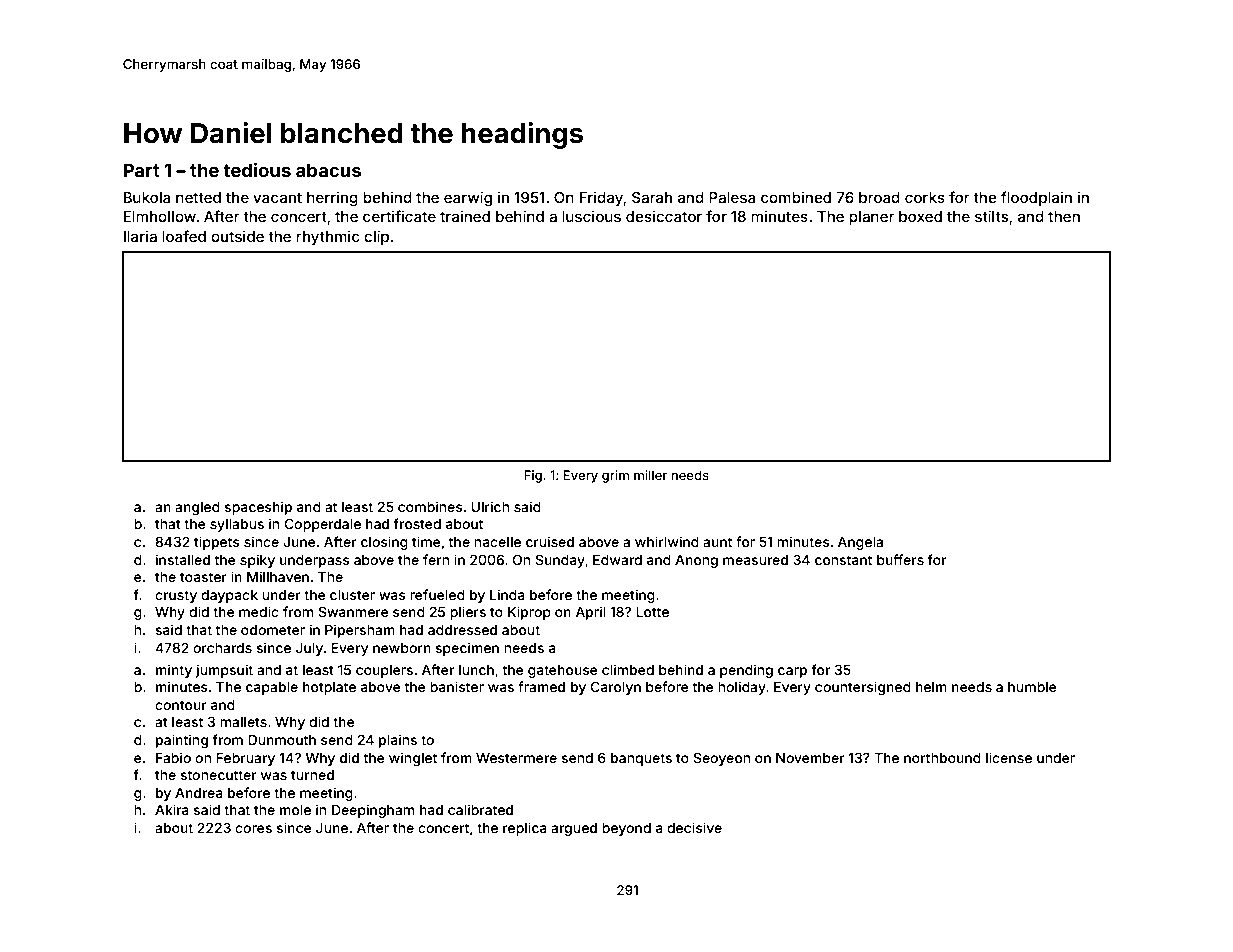  I want to click on Fig, so click(533, 476).
